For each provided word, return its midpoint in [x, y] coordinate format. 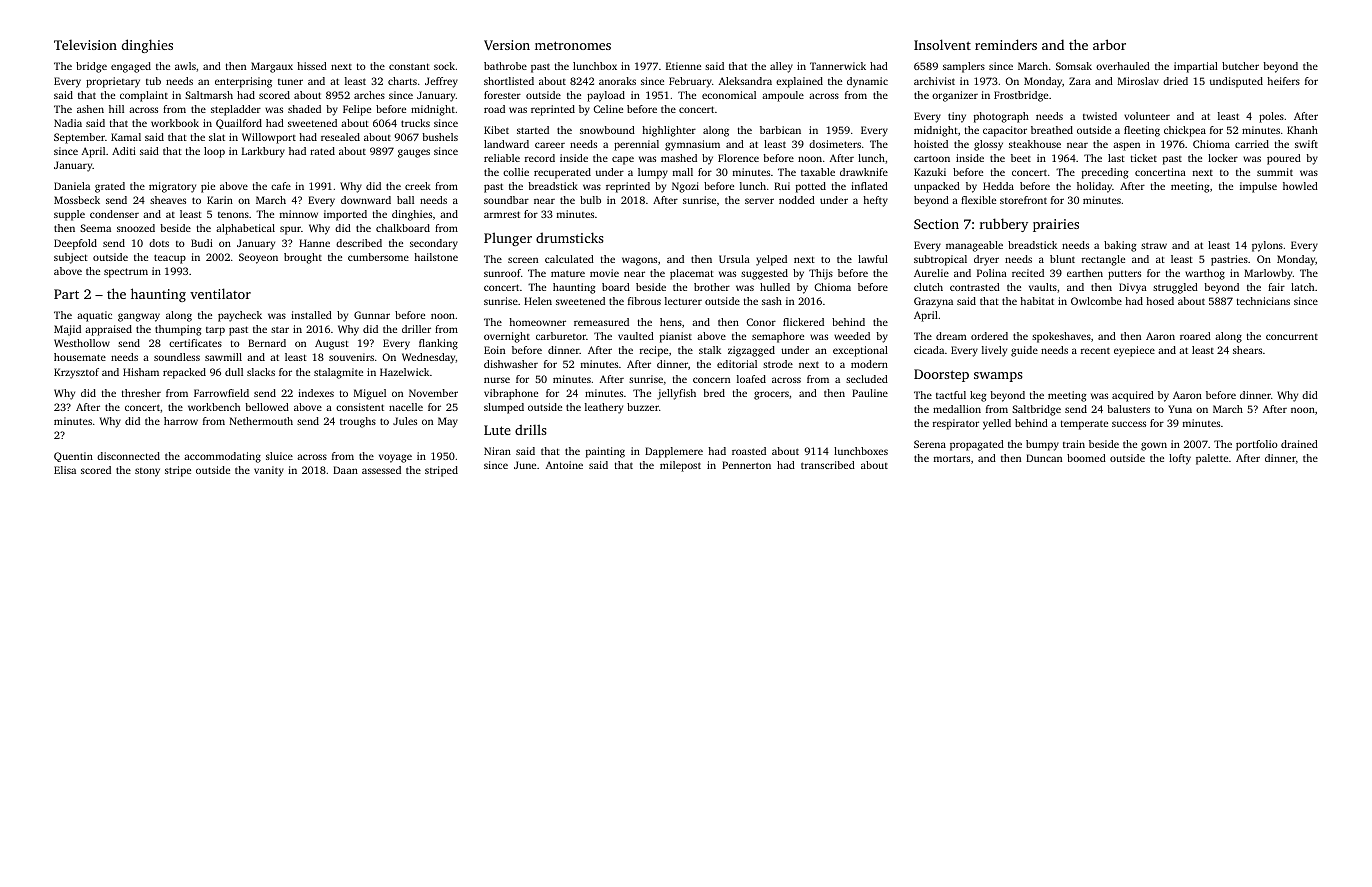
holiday [1094, 187]
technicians [1263, 301]
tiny [957, 117]
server [759, 201]
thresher [141, 393]
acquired [1133, 396]
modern [869, 364]
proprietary [113, 82]
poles [1271, 117]
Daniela [72, 186]
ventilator [220, 293]
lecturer [683, 301]
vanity [269, 471]
